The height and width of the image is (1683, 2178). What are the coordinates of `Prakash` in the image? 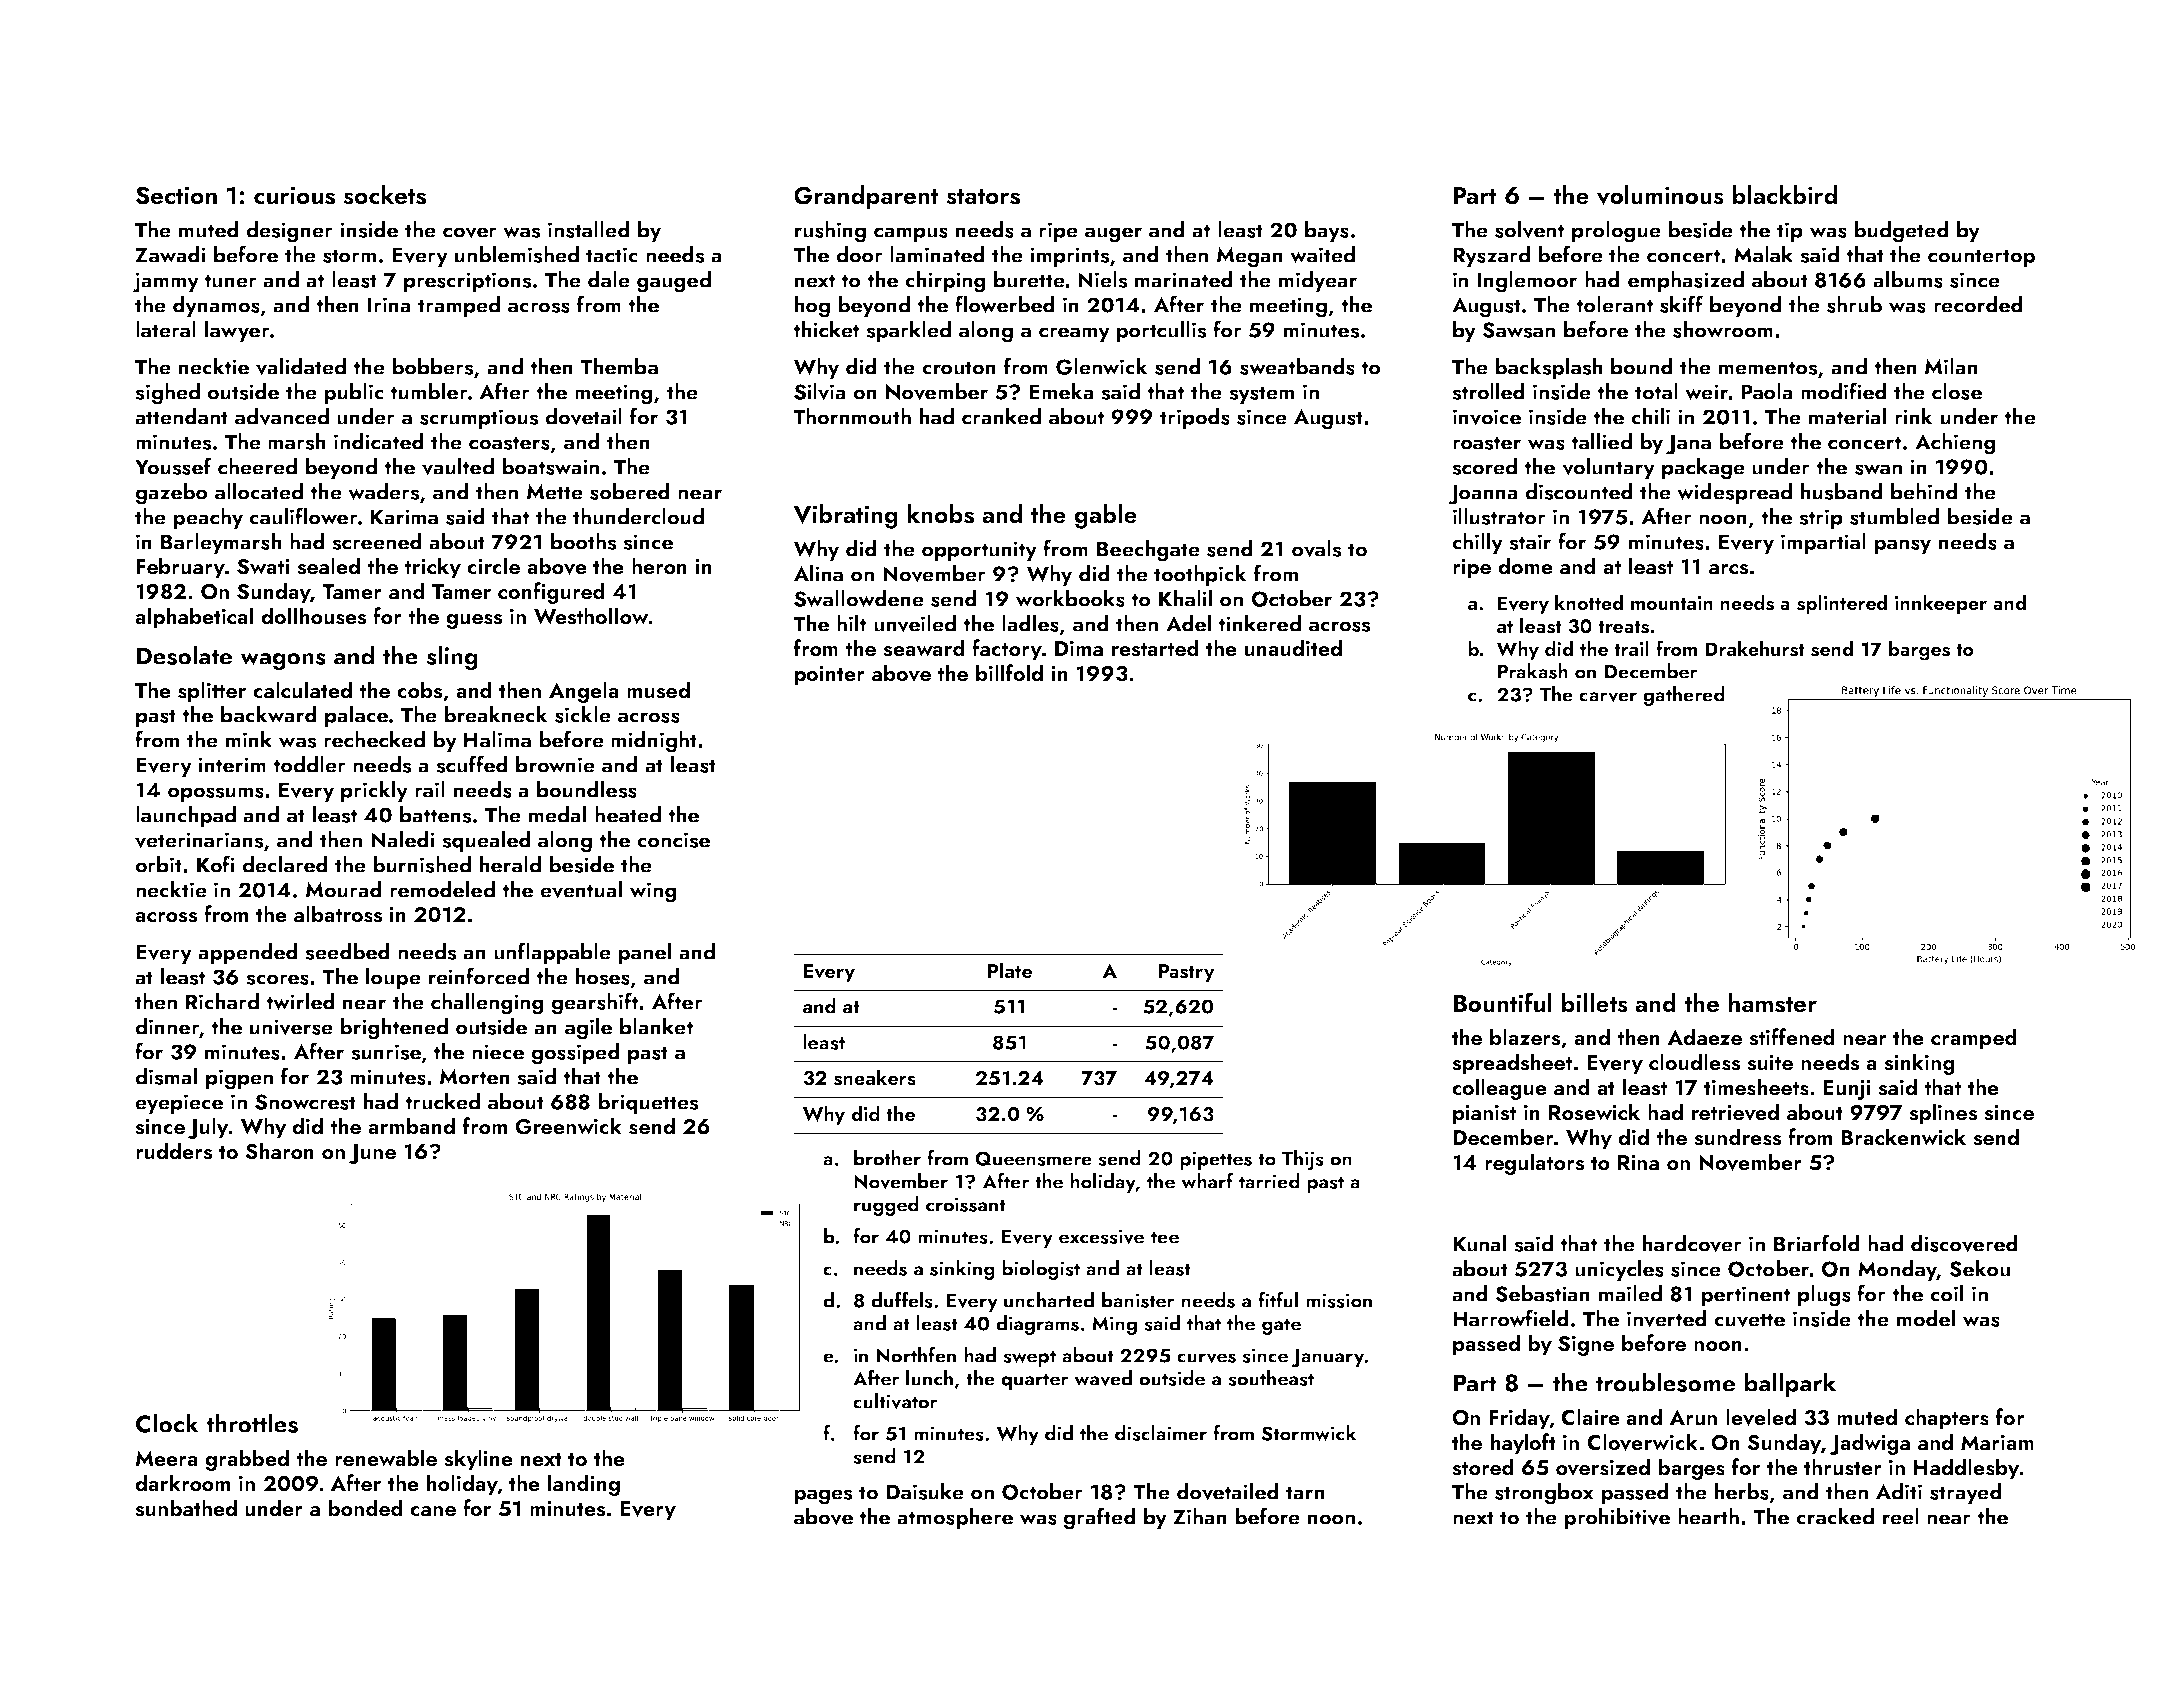 It's located at (1533, 671).
